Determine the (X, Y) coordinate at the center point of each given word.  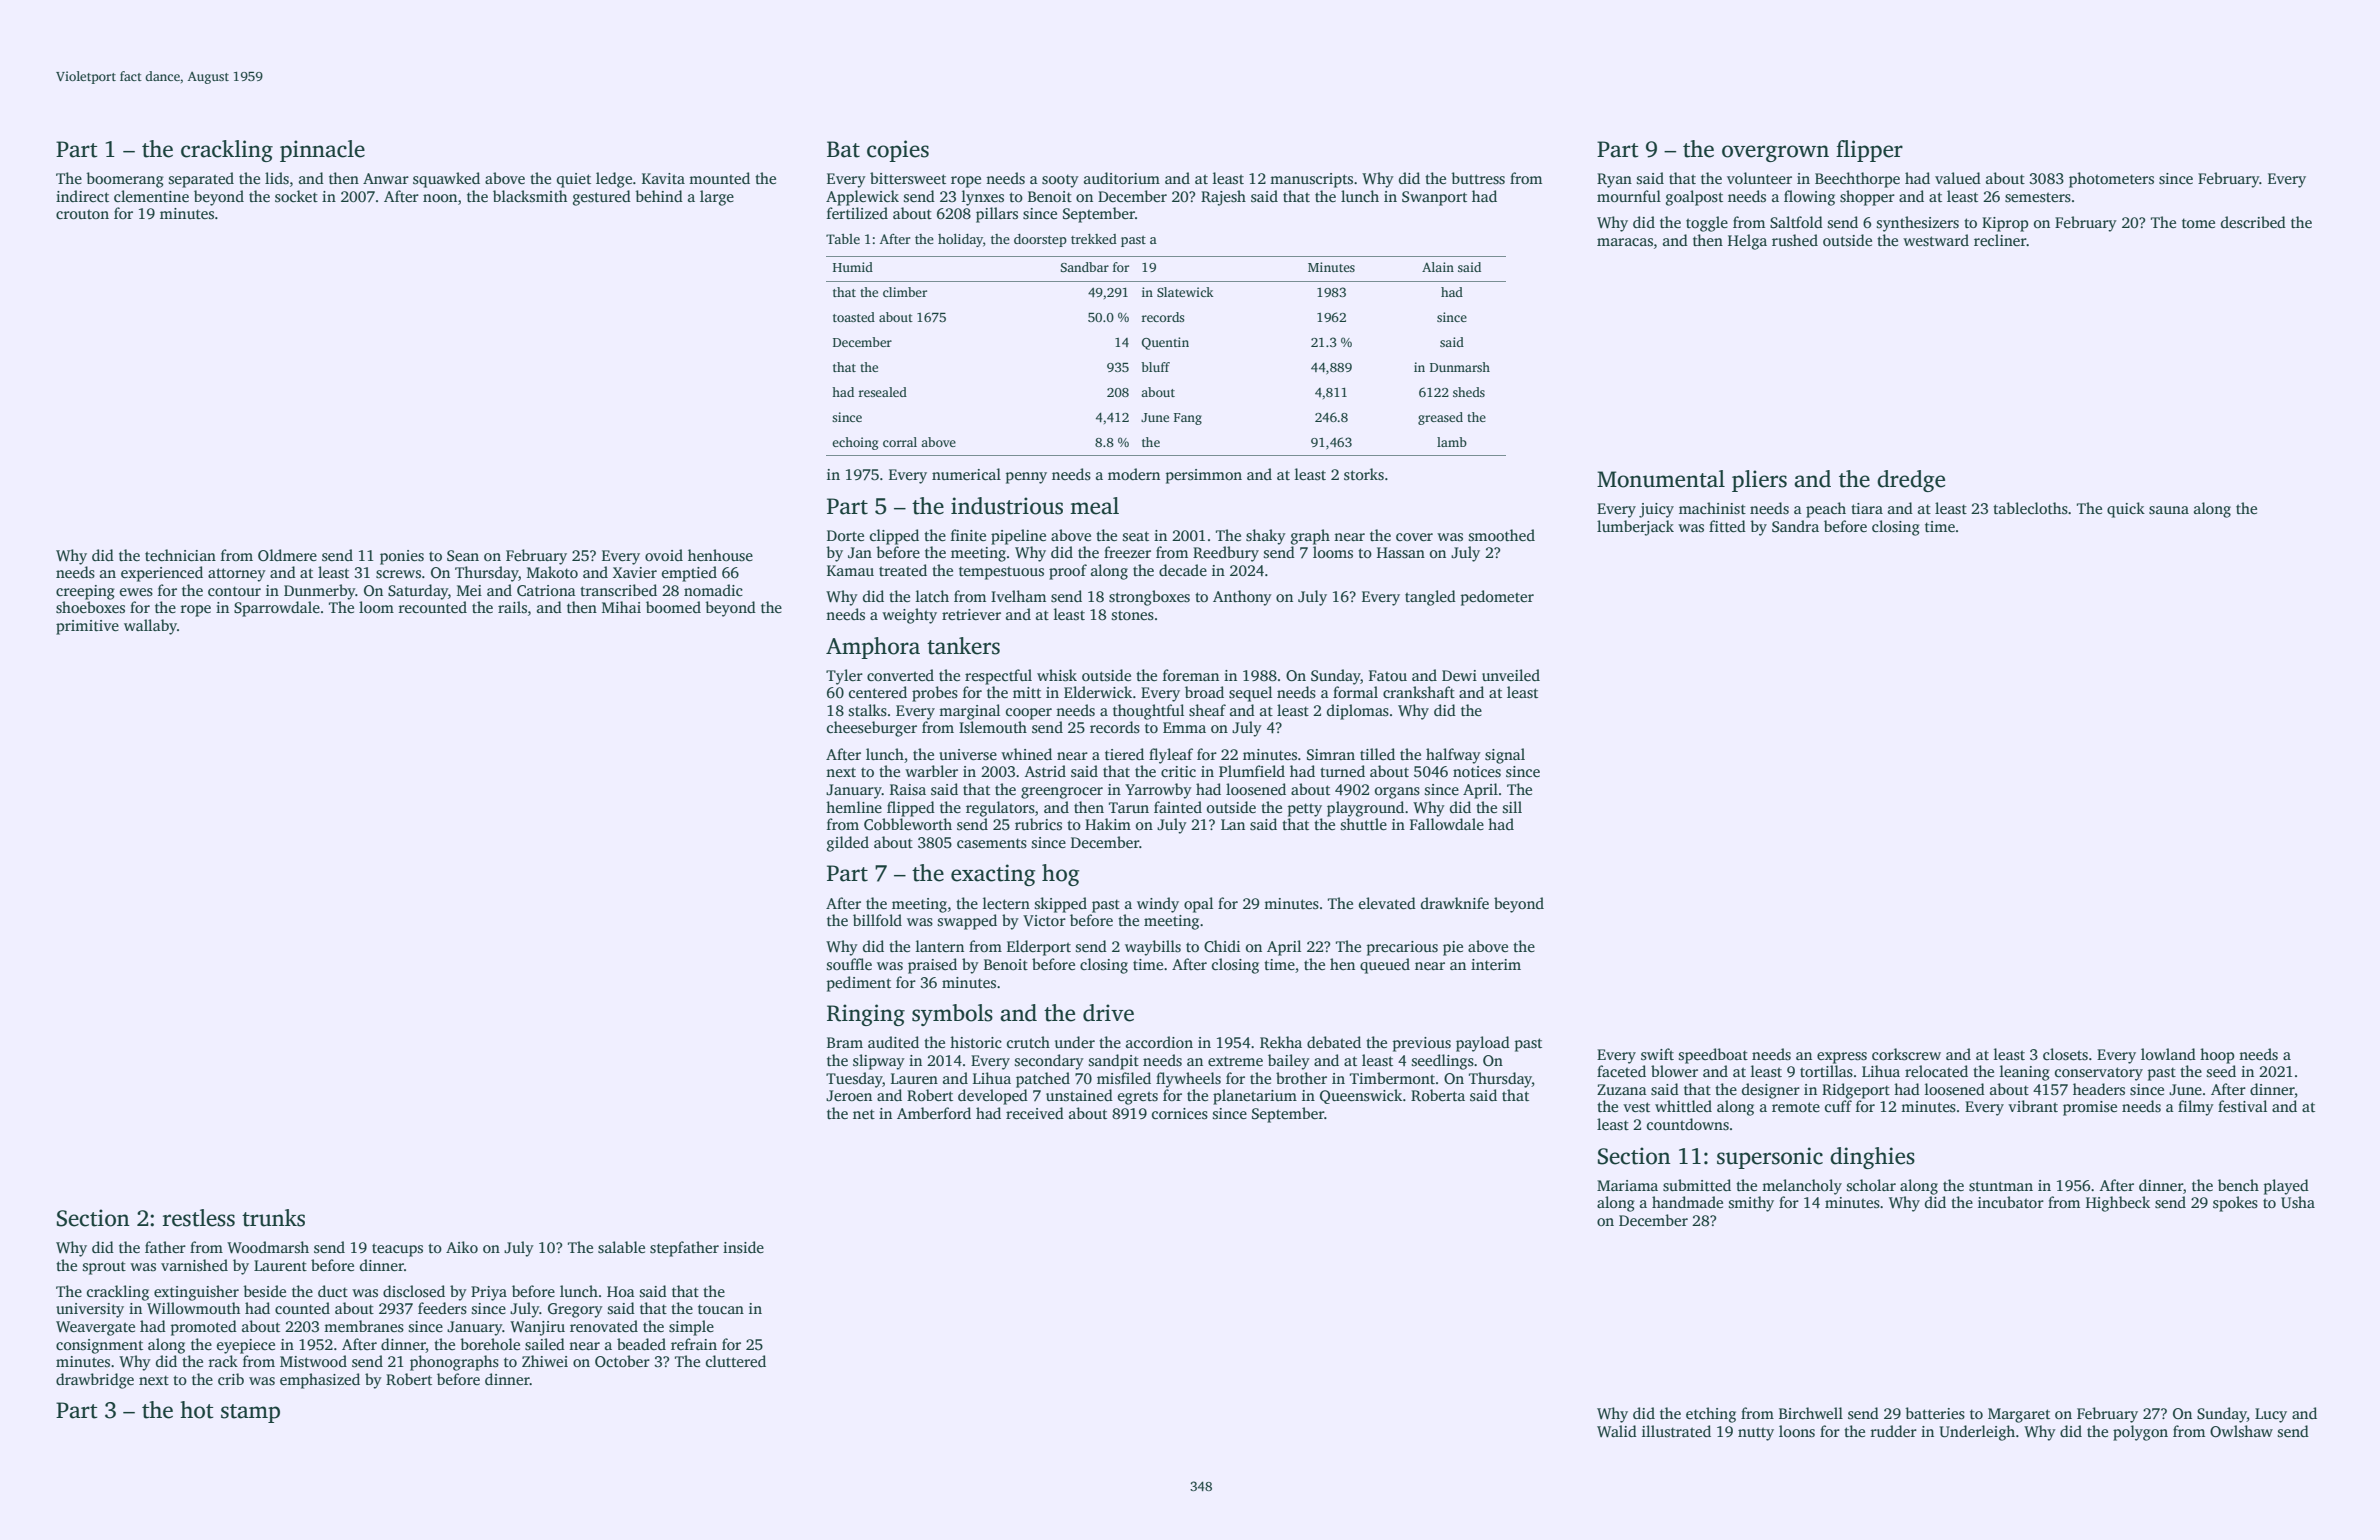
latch (932, 596)
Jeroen (849, 1095)
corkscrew (1906, 1054)
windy (1158, 905)
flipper (1869, 151)
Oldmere (287, 555)
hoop (2217, 1056)
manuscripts (1311, 180)
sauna (2169, 510)
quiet (574, 180)
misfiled (1124, 1078)
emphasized (320, 1381)
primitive (87, 627)
